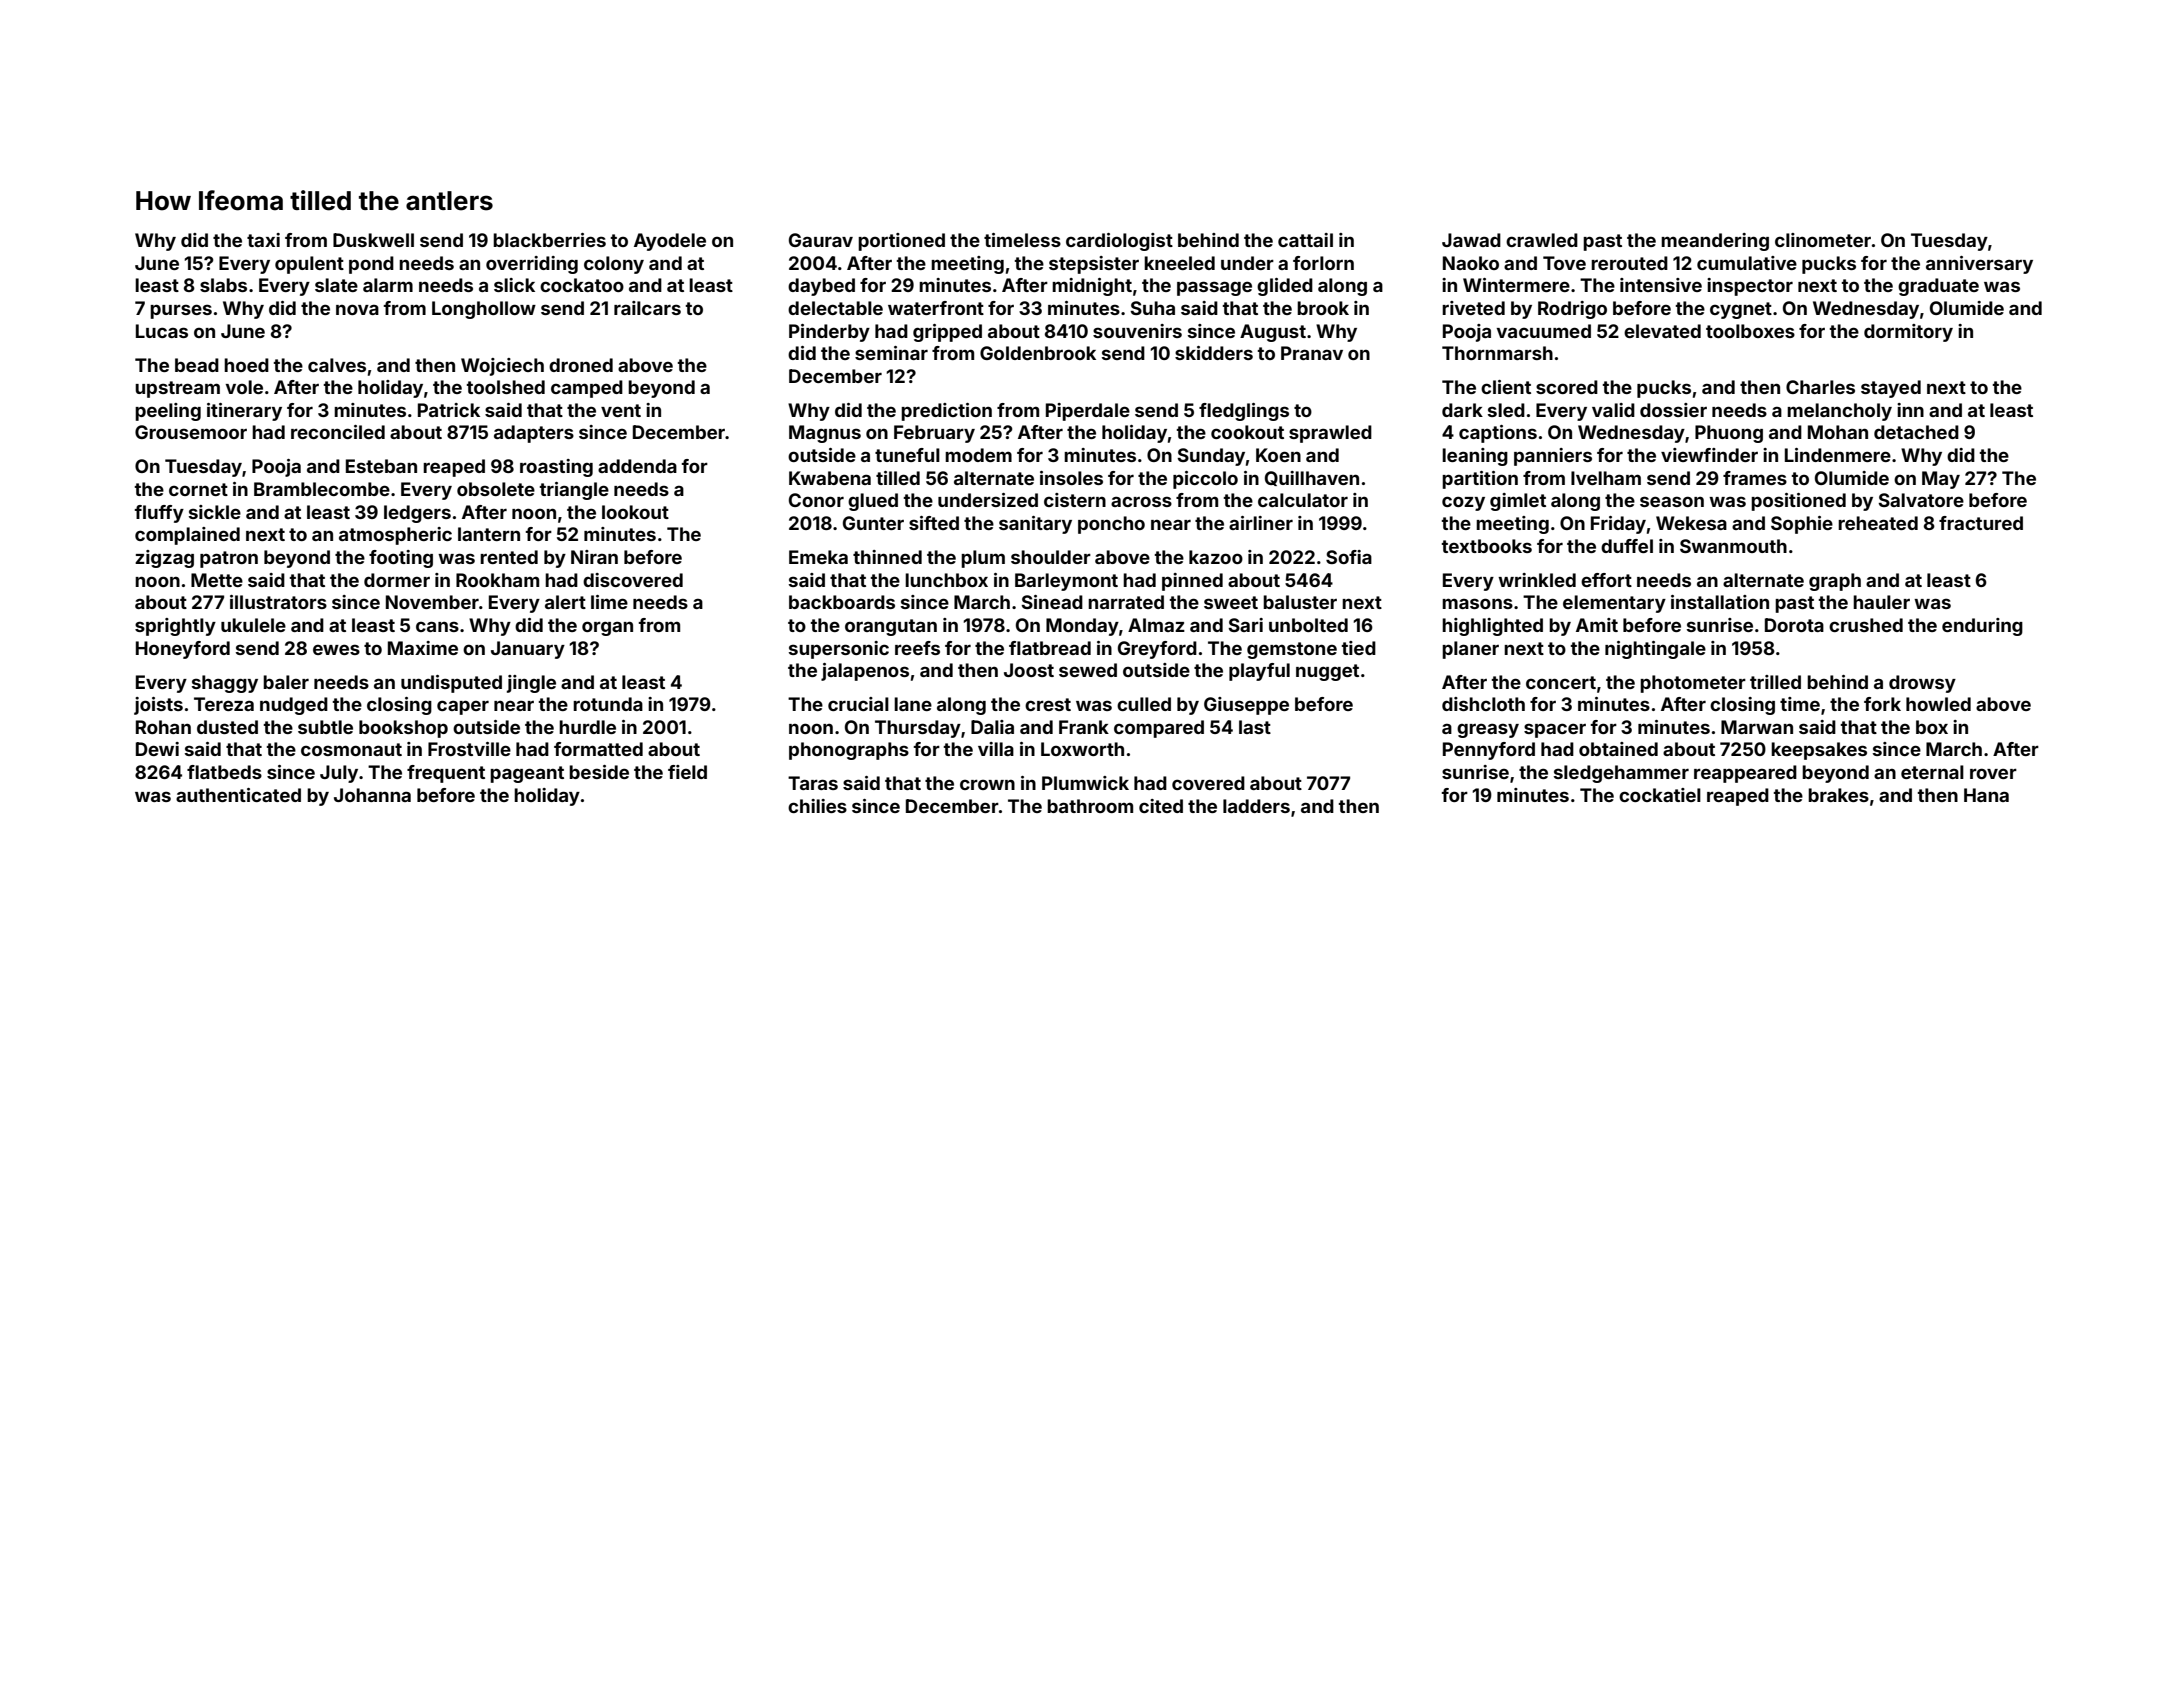 The height and width of the screenshot is (1683, 2178). Describe the element at coordinates (1750, 331) in the screenshot. I see `toolboxes` at that location.
